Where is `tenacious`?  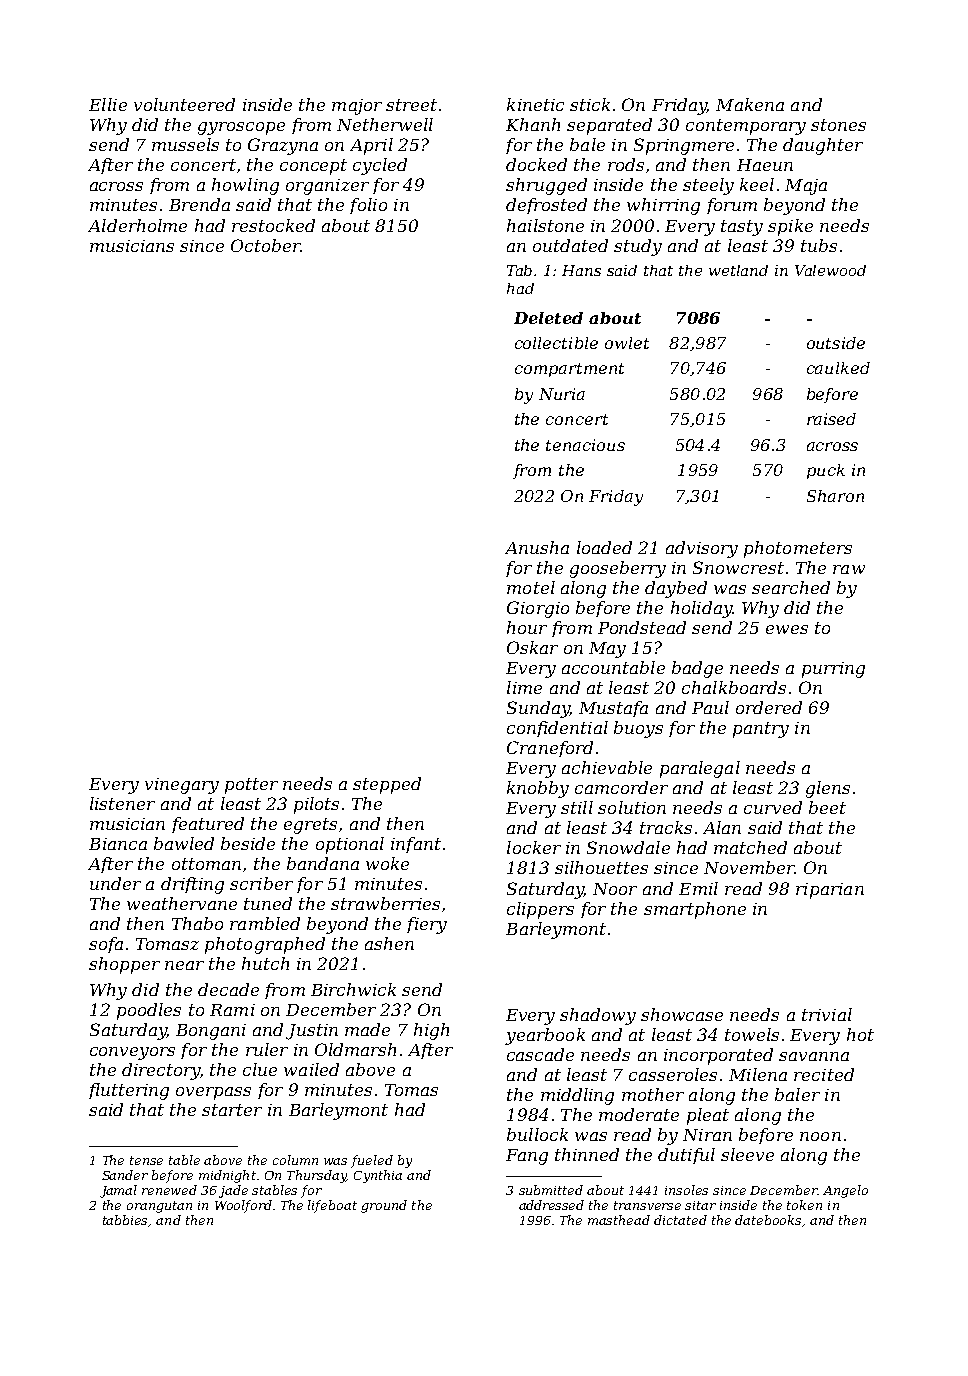
tenacious is located at coordinates (585, 445).
